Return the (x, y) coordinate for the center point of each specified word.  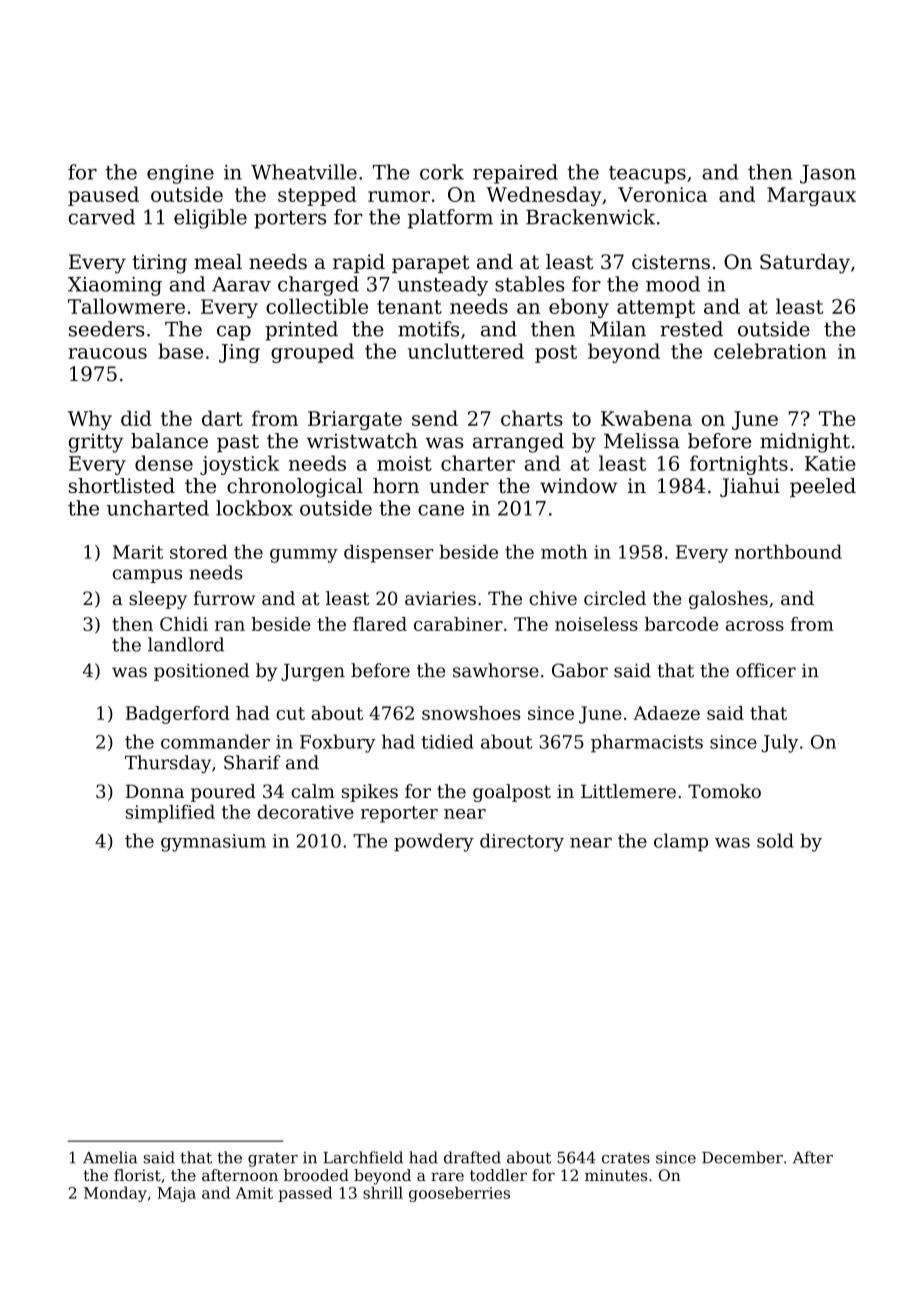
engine (180, 174)
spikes (370, 793)
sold (775, 840)
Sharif (252, 762)
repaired (515, 174)
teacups (647, 175)
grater (273, 1159)
